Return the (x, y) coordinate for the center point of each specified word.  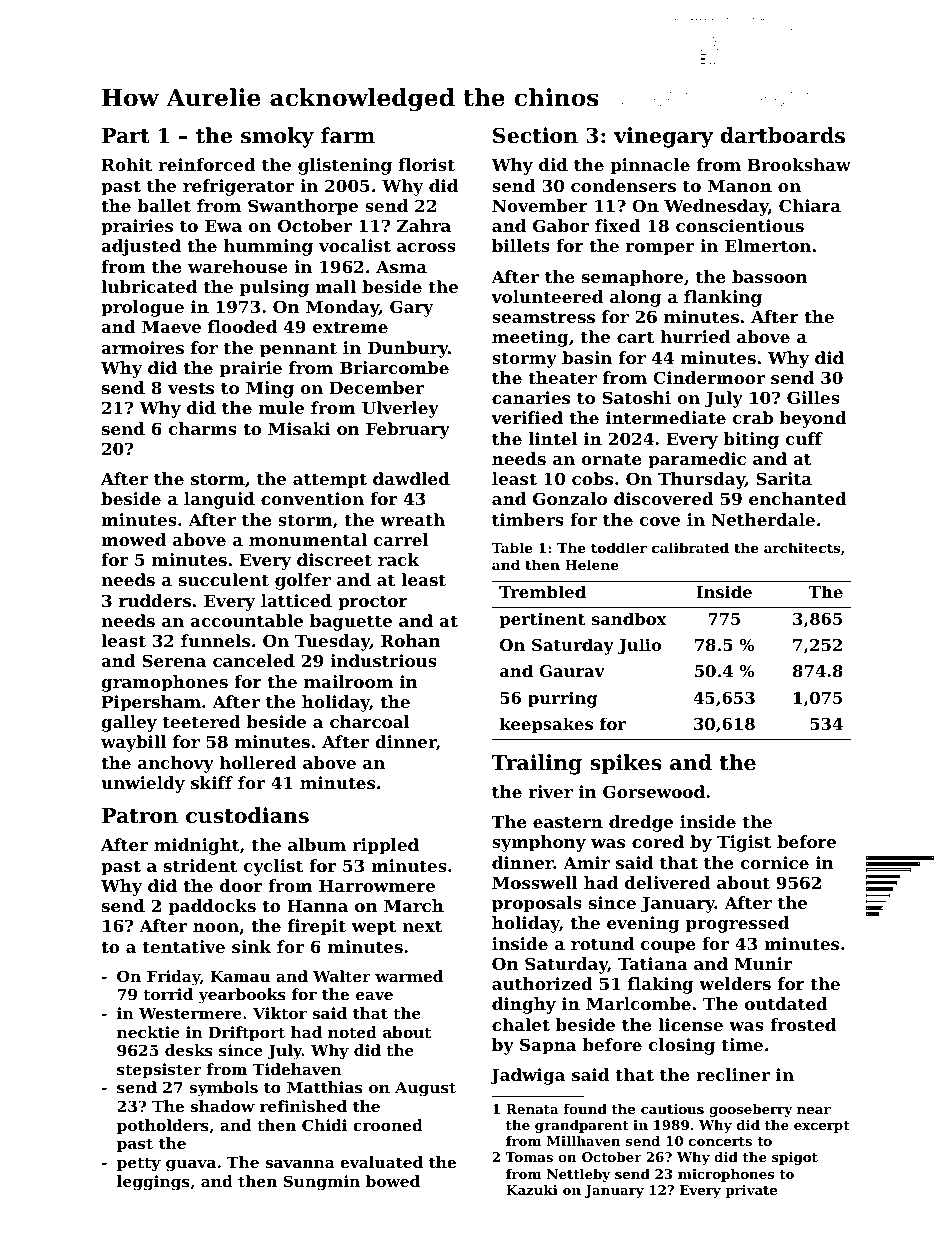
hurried (695, 336)
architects (802, 547)
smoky (277, 137)
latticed (296, 600)
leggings (153, 1183)
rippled (385, 846)
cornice (774, 862)
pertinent (542, 620)
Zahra (424, 225)
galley (129, 723)
